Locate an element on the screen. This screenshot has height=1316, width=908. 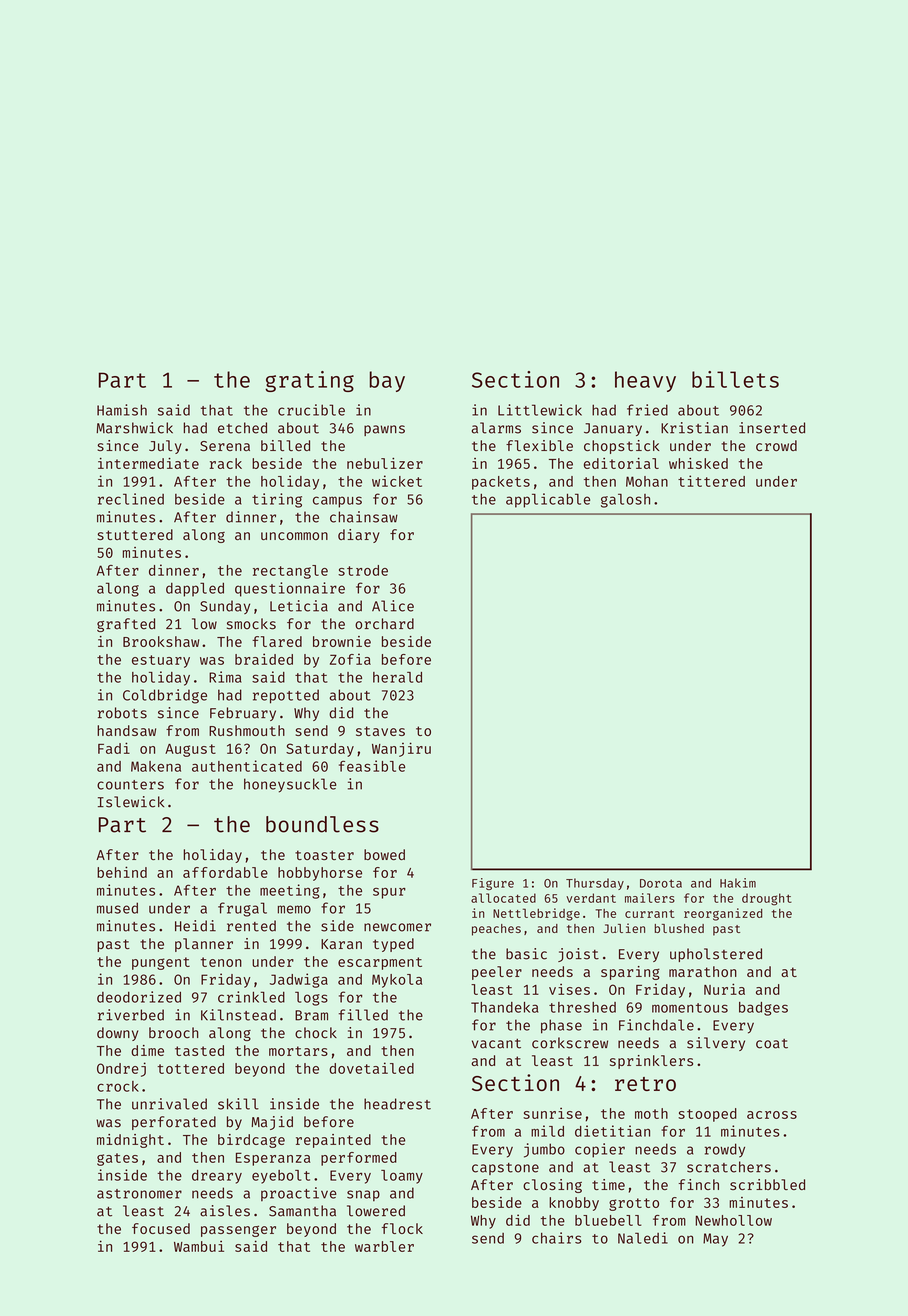
bay is located at coordinates (387, 381).
